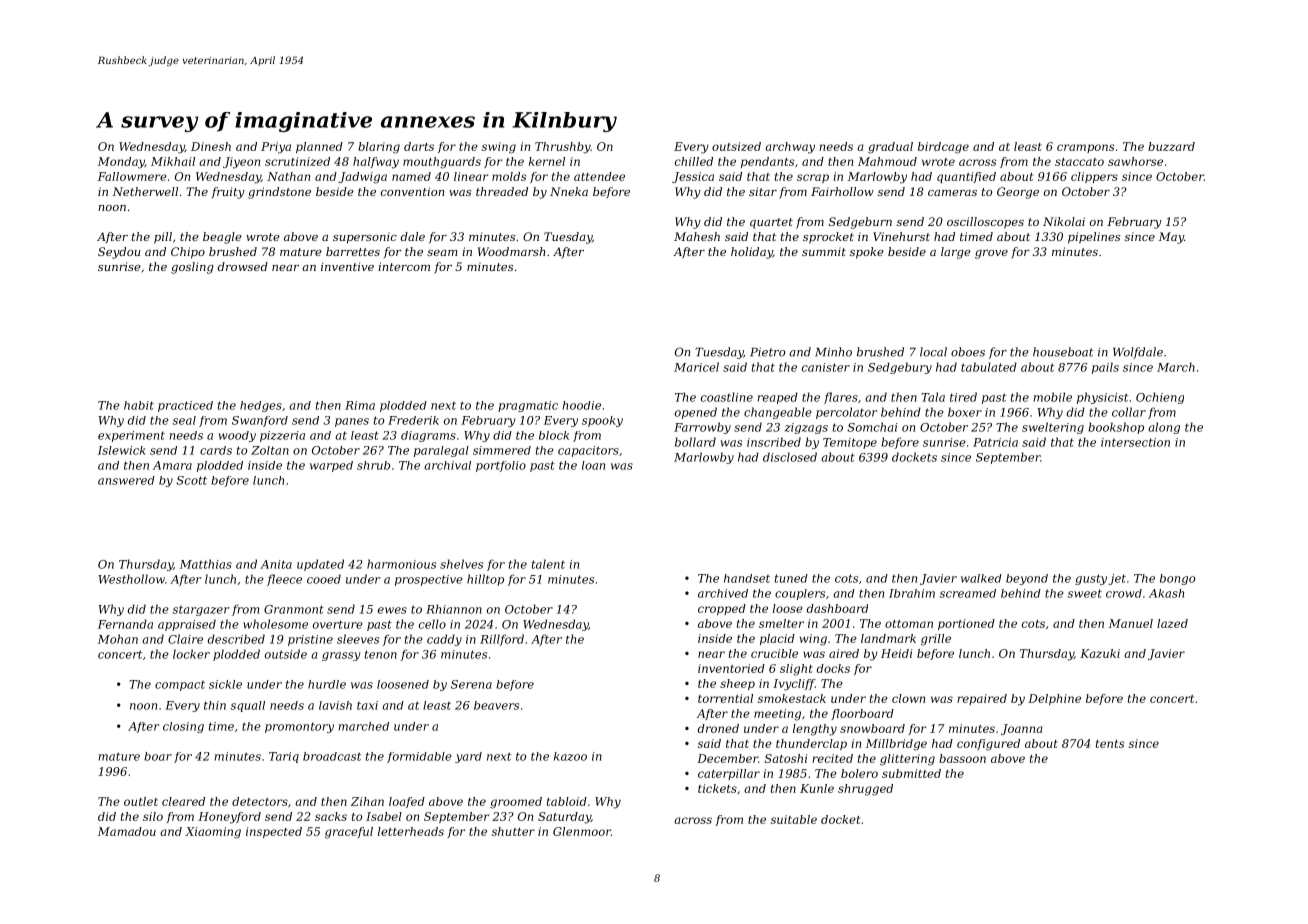 The height and width of the document is (924, 1308). Describe the element at coordinates (966, 177) in the document. I see `quantified` at that location.
